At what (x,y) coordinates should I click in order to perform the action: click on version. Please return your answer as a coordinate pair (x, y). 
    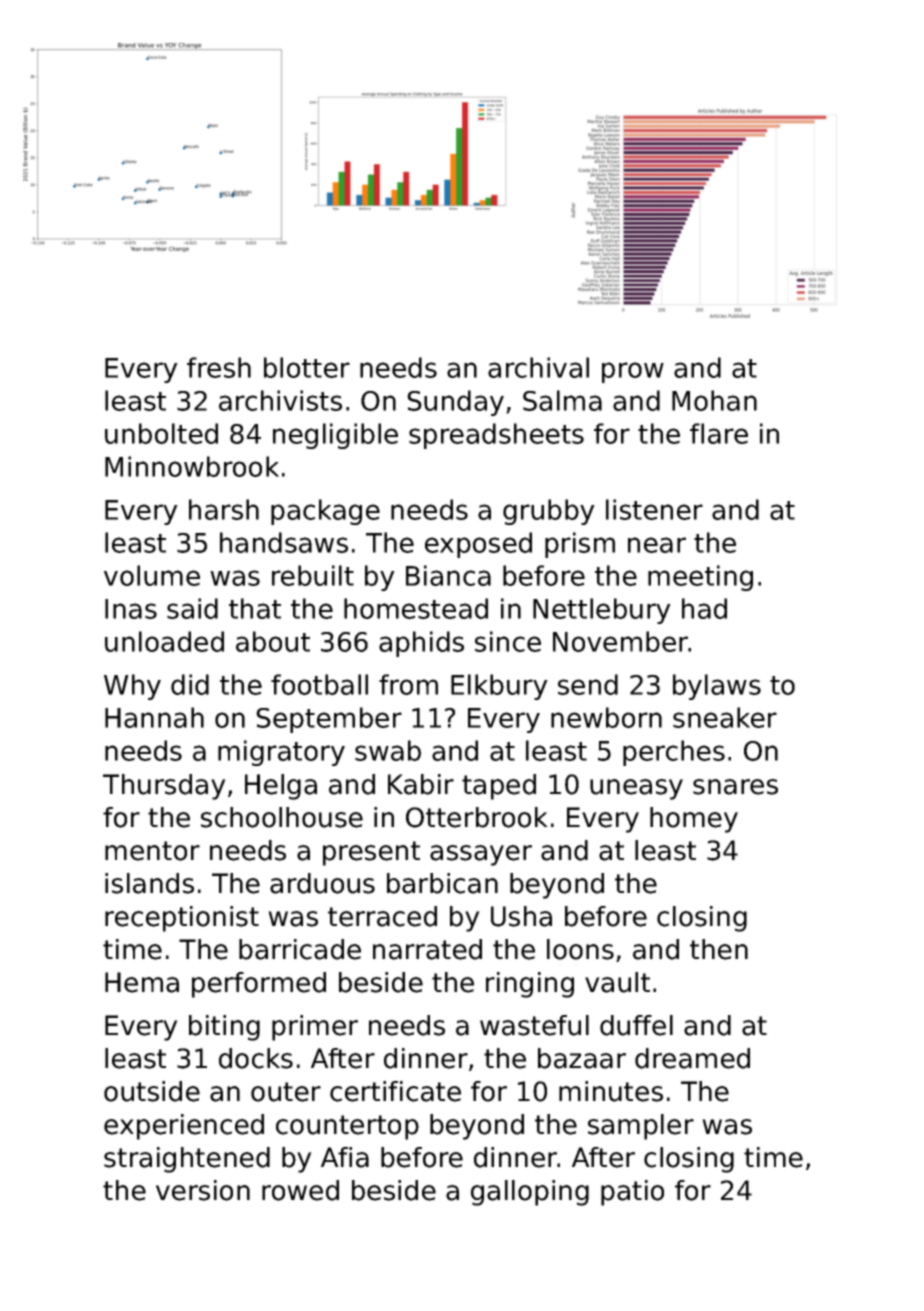
    Looking at the image, I should click on (203, 1190).
